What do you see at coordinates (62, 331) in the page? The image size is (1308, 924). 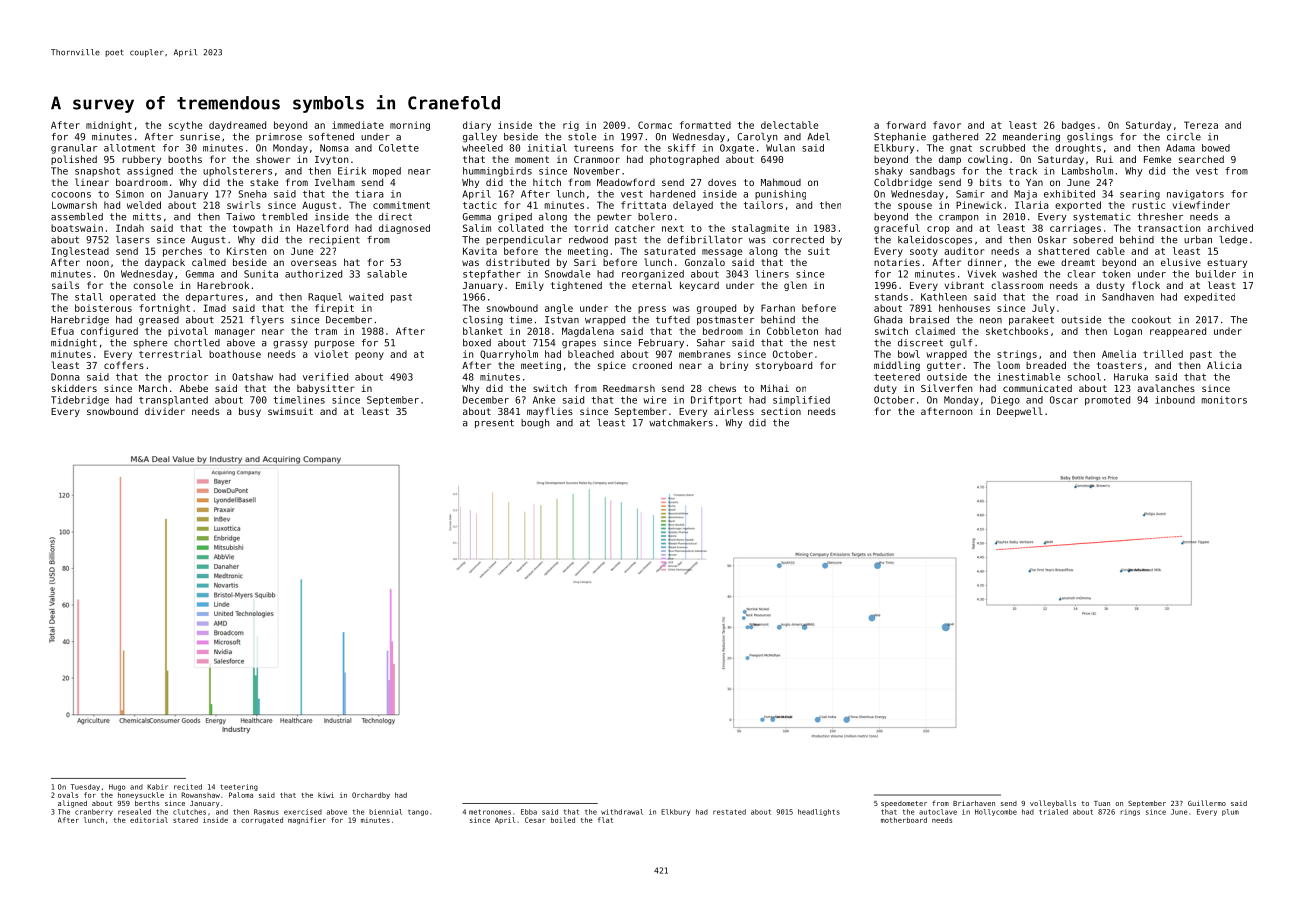 I see `Efua` at bounding box center [62, 331].
